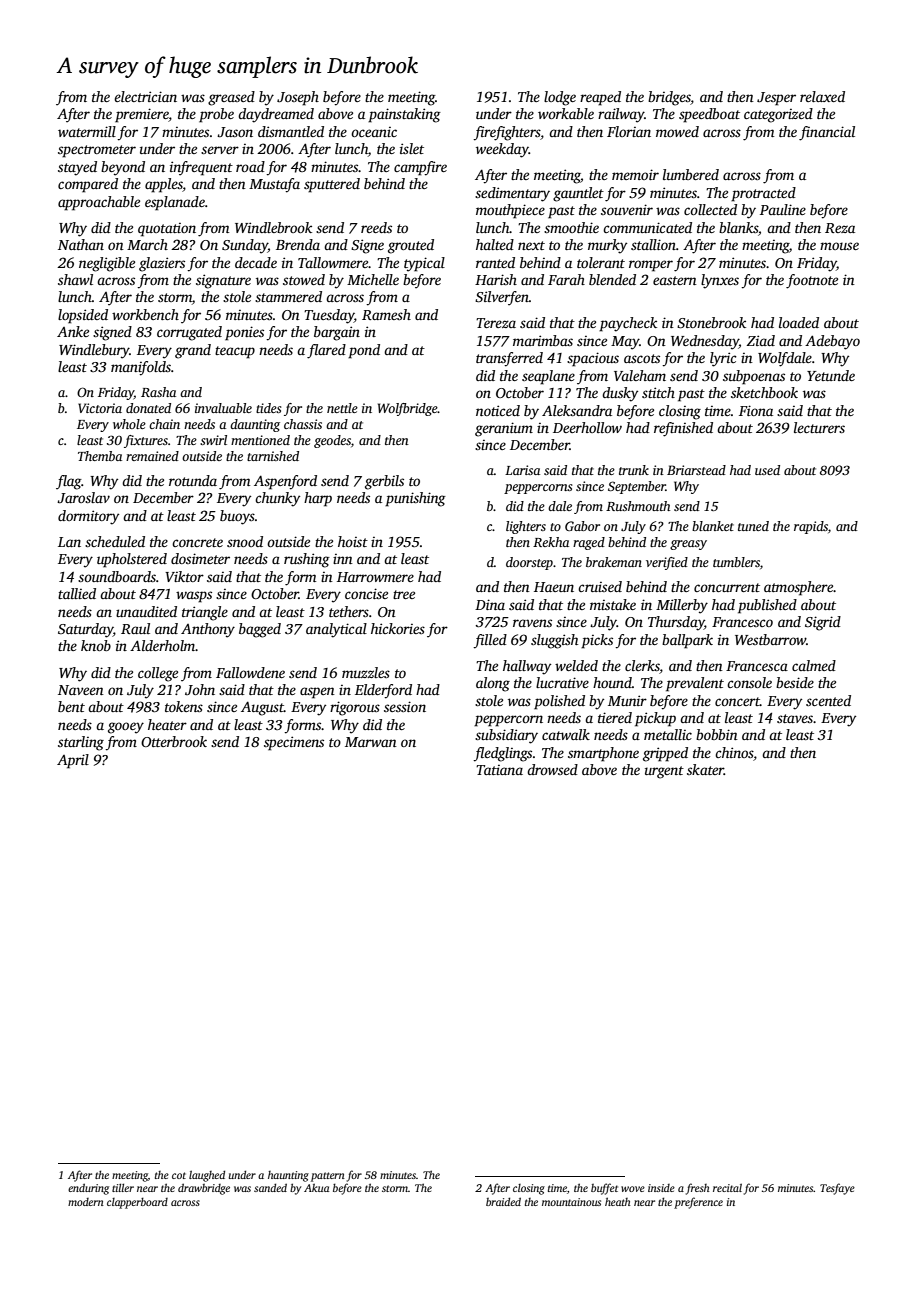  Describe the element at coordinates (88, 517) in the screenshot. I see `dormitory` at that location.
